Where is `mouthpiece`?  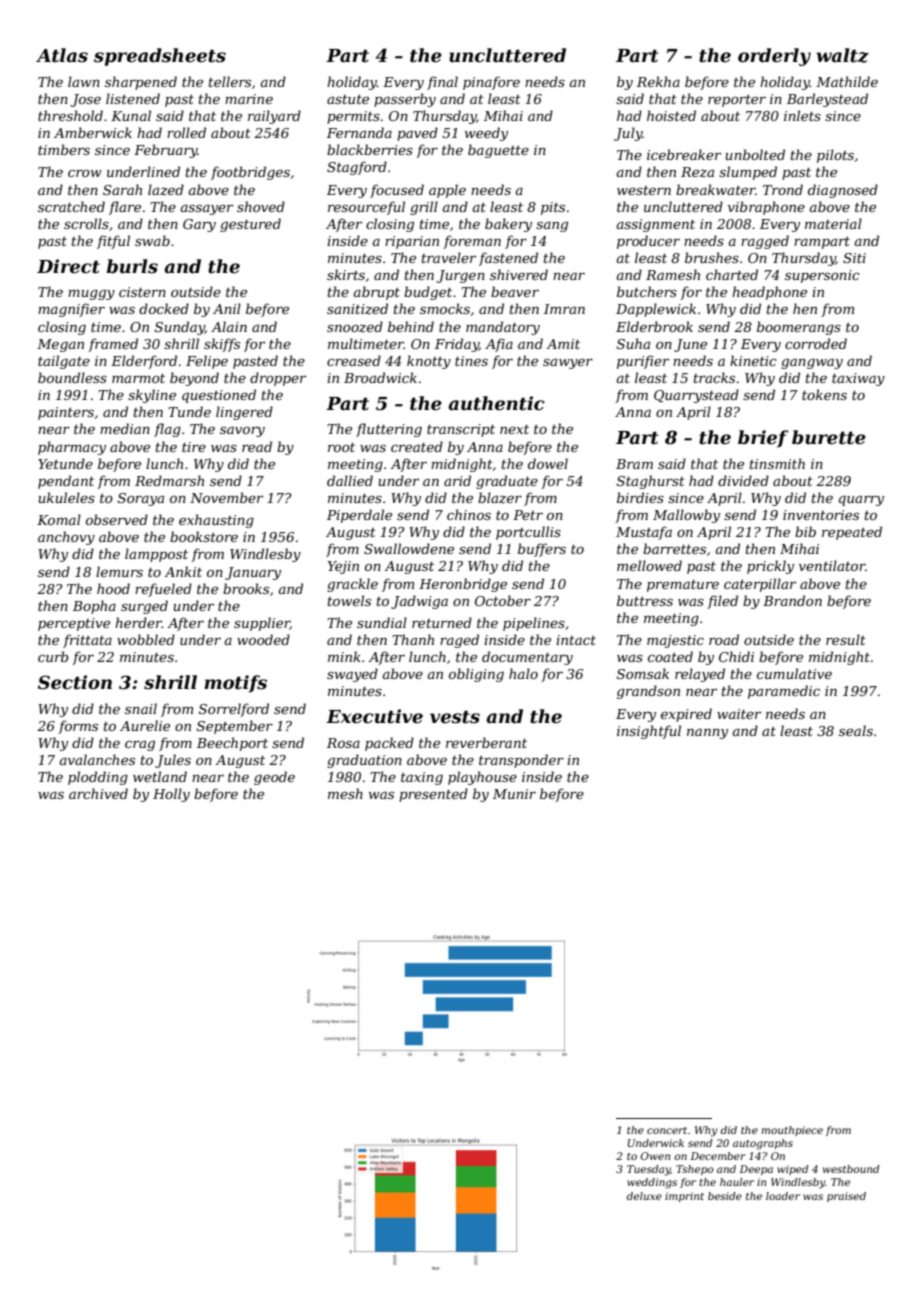
mouthpiece is located at coordinates (792, 1131).
